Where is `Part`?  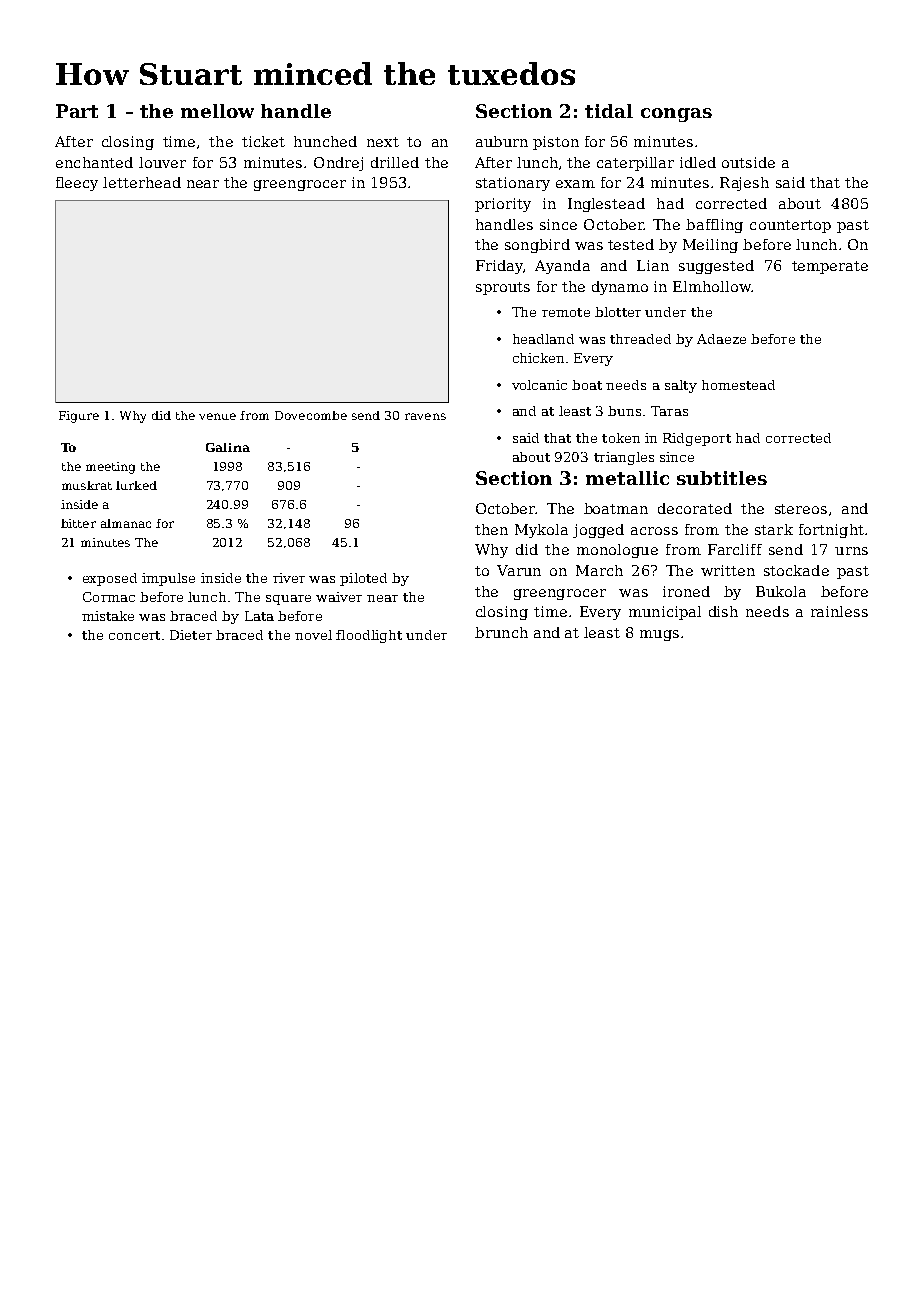 Part is located at coordinates (77, 111).
